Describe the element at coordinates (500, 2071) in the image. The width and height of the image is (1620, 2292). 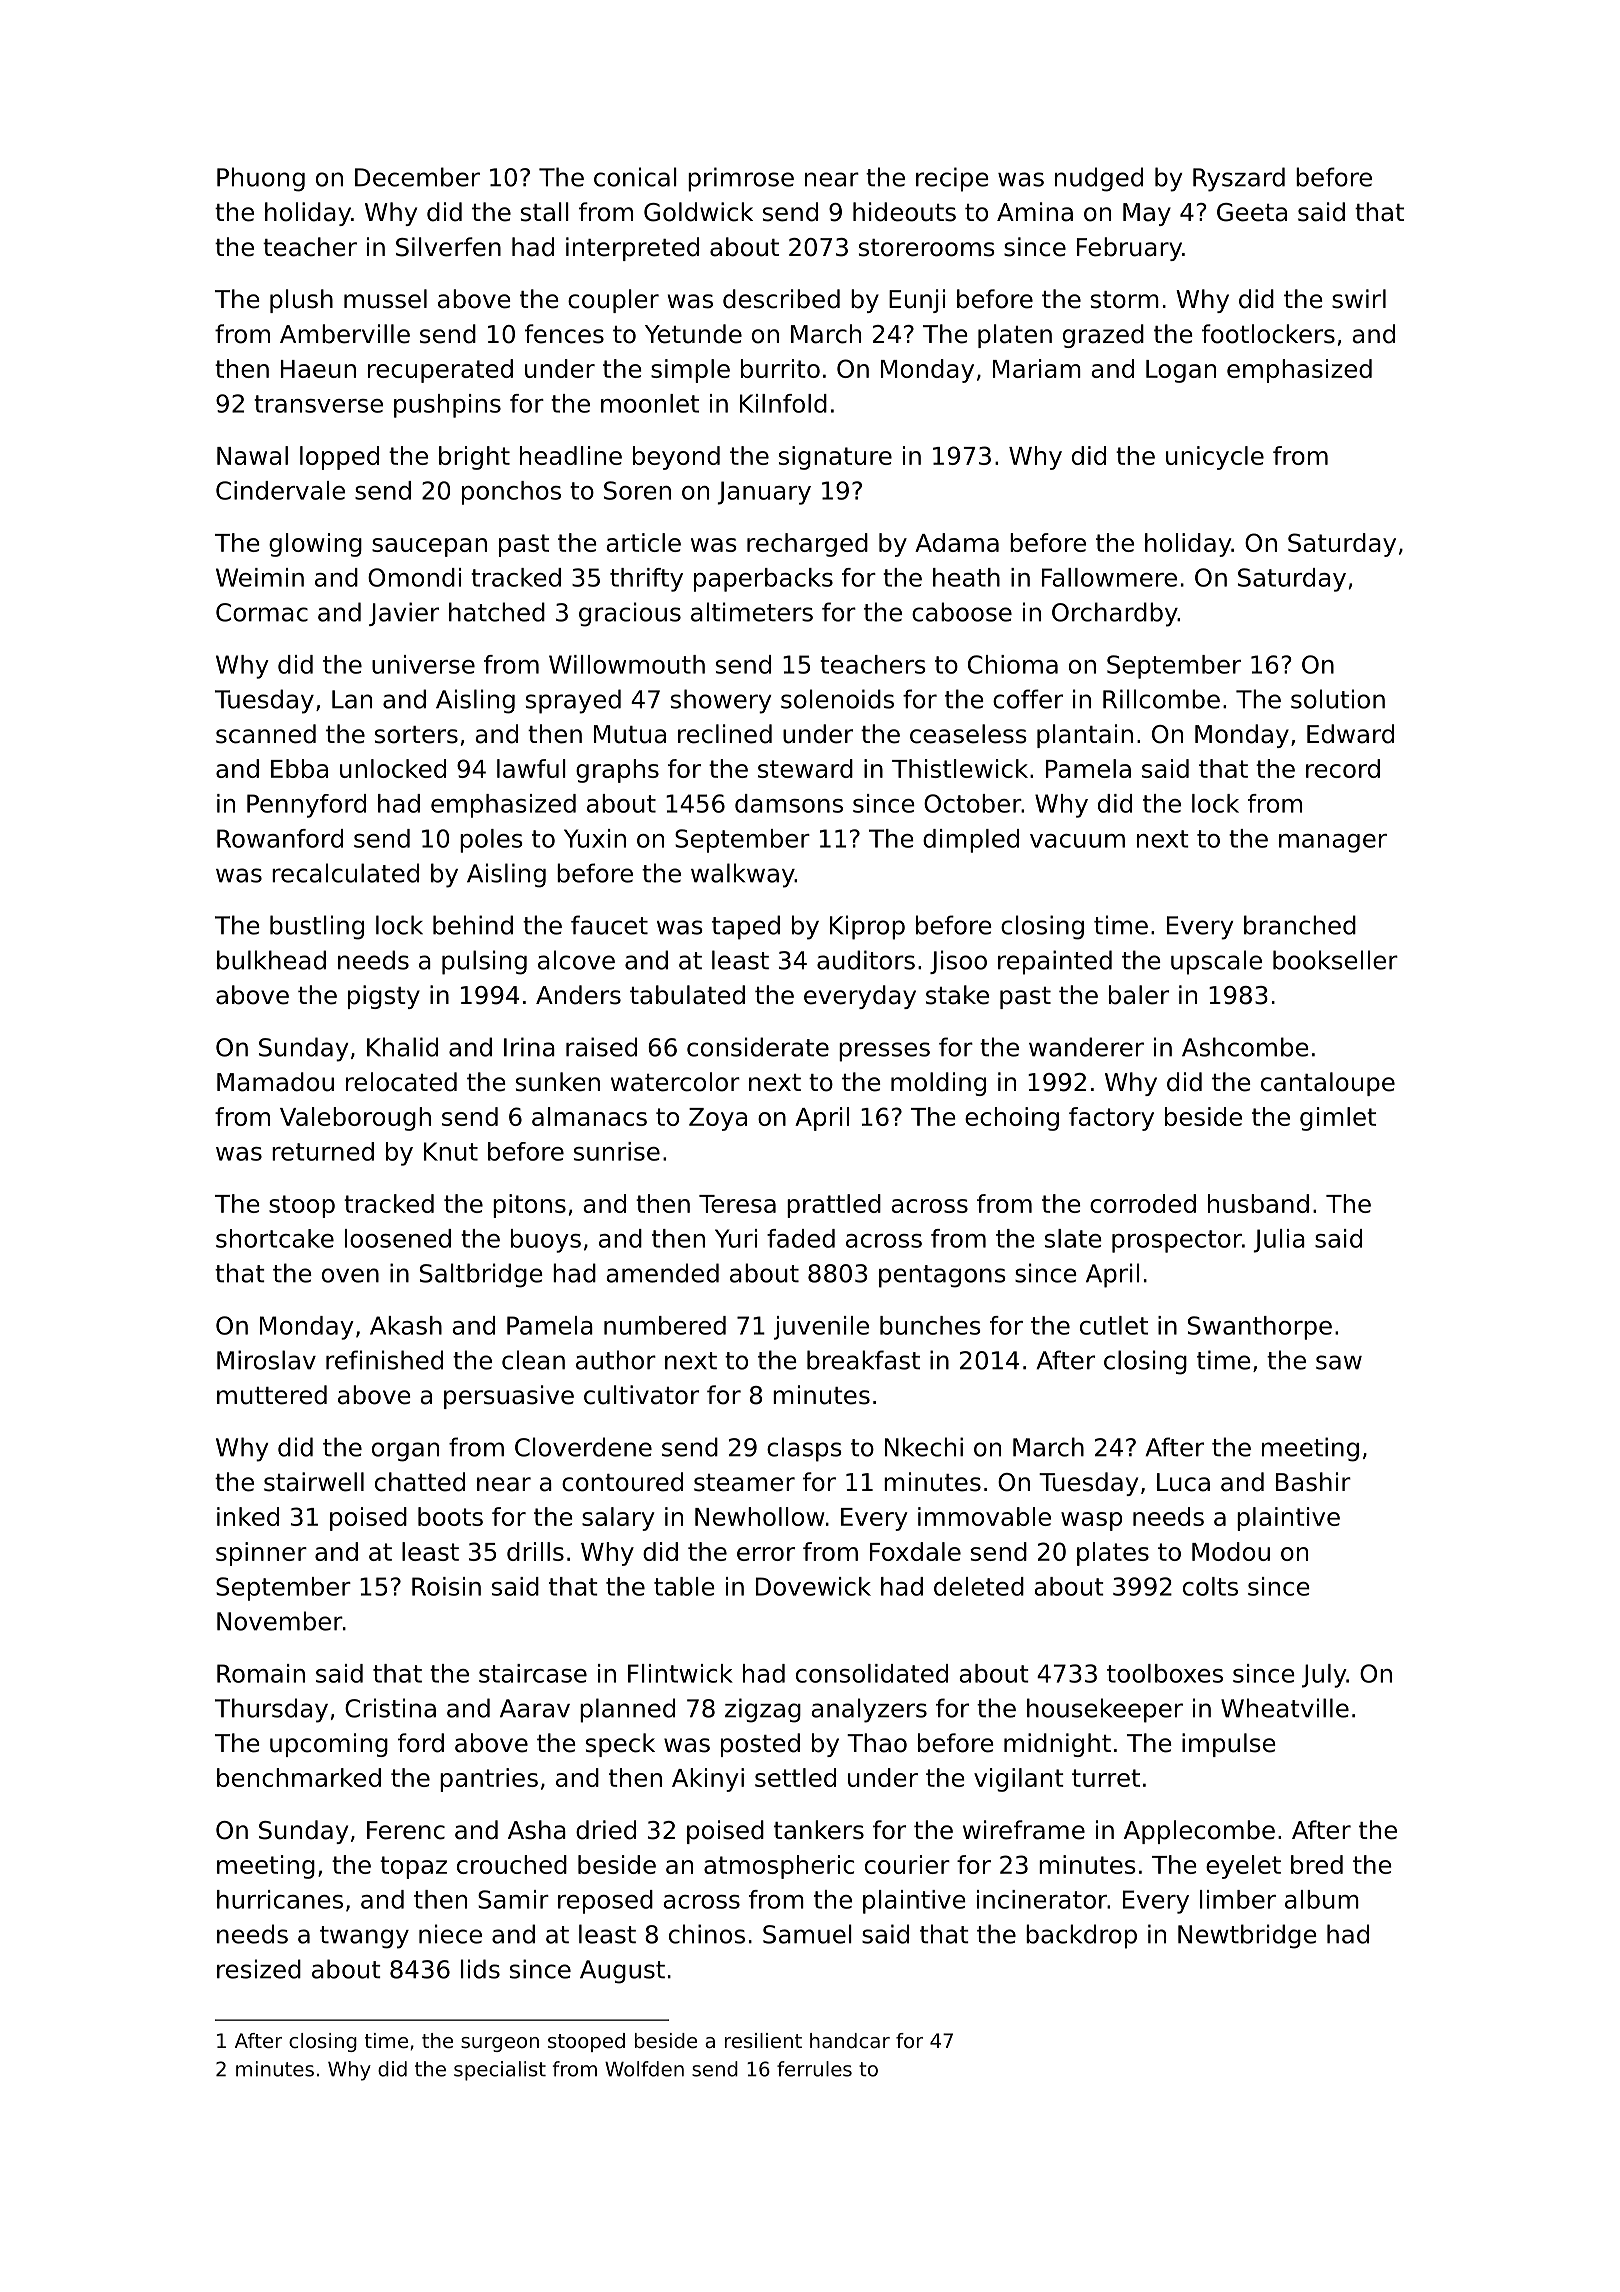
I see `specialist` at that location.
